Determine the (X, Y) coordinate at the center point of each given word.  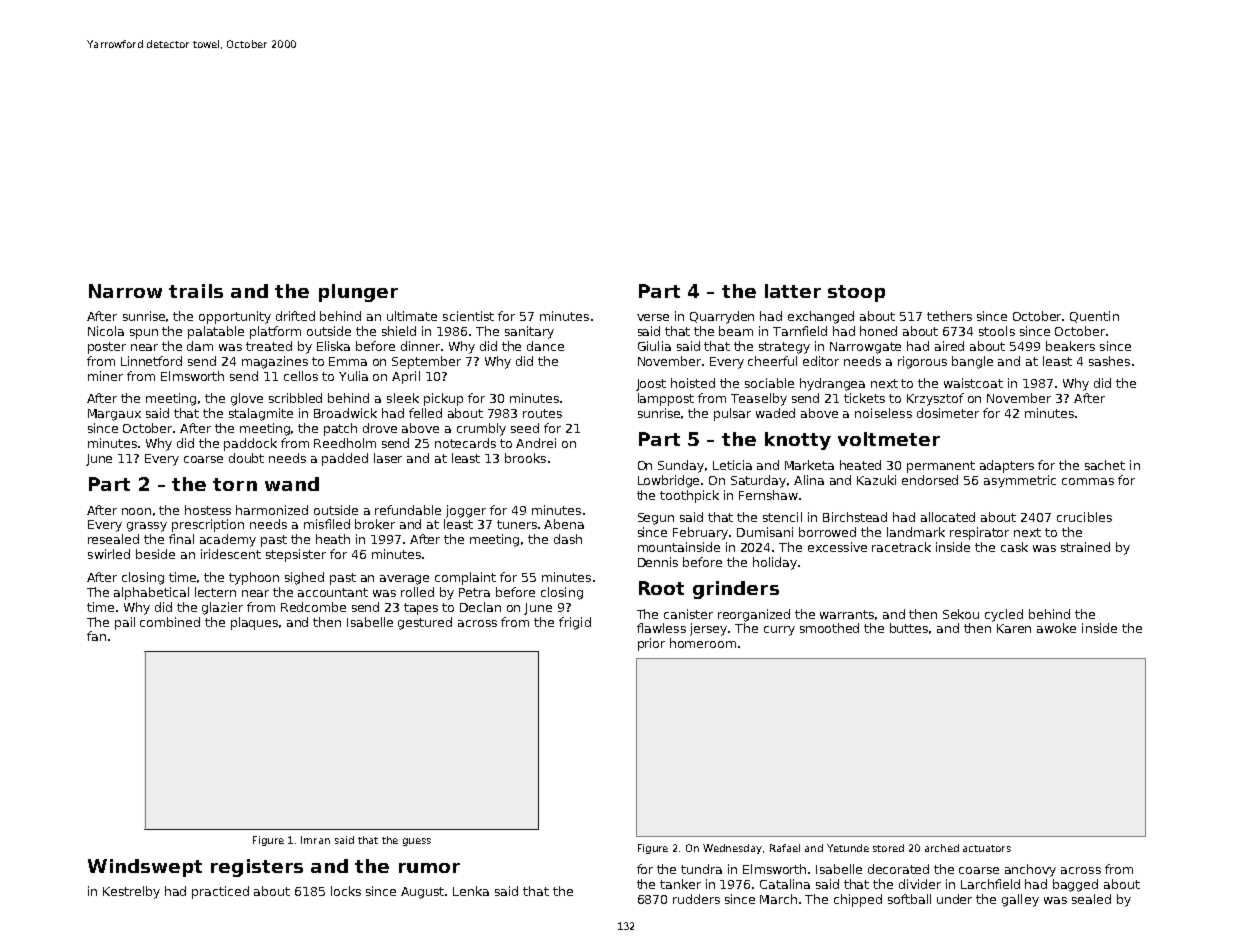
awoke (1056, 628)
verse (653, 317)
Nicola (106, 331)
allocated (948, 517)
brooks (525, 458)
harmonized (272, 510)
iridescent (231, 554)
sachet (1105, 465)
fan (96, 636)
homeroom (703, 643)
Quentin (1094, 317)
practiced (220, 892)
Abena (564, 524)
